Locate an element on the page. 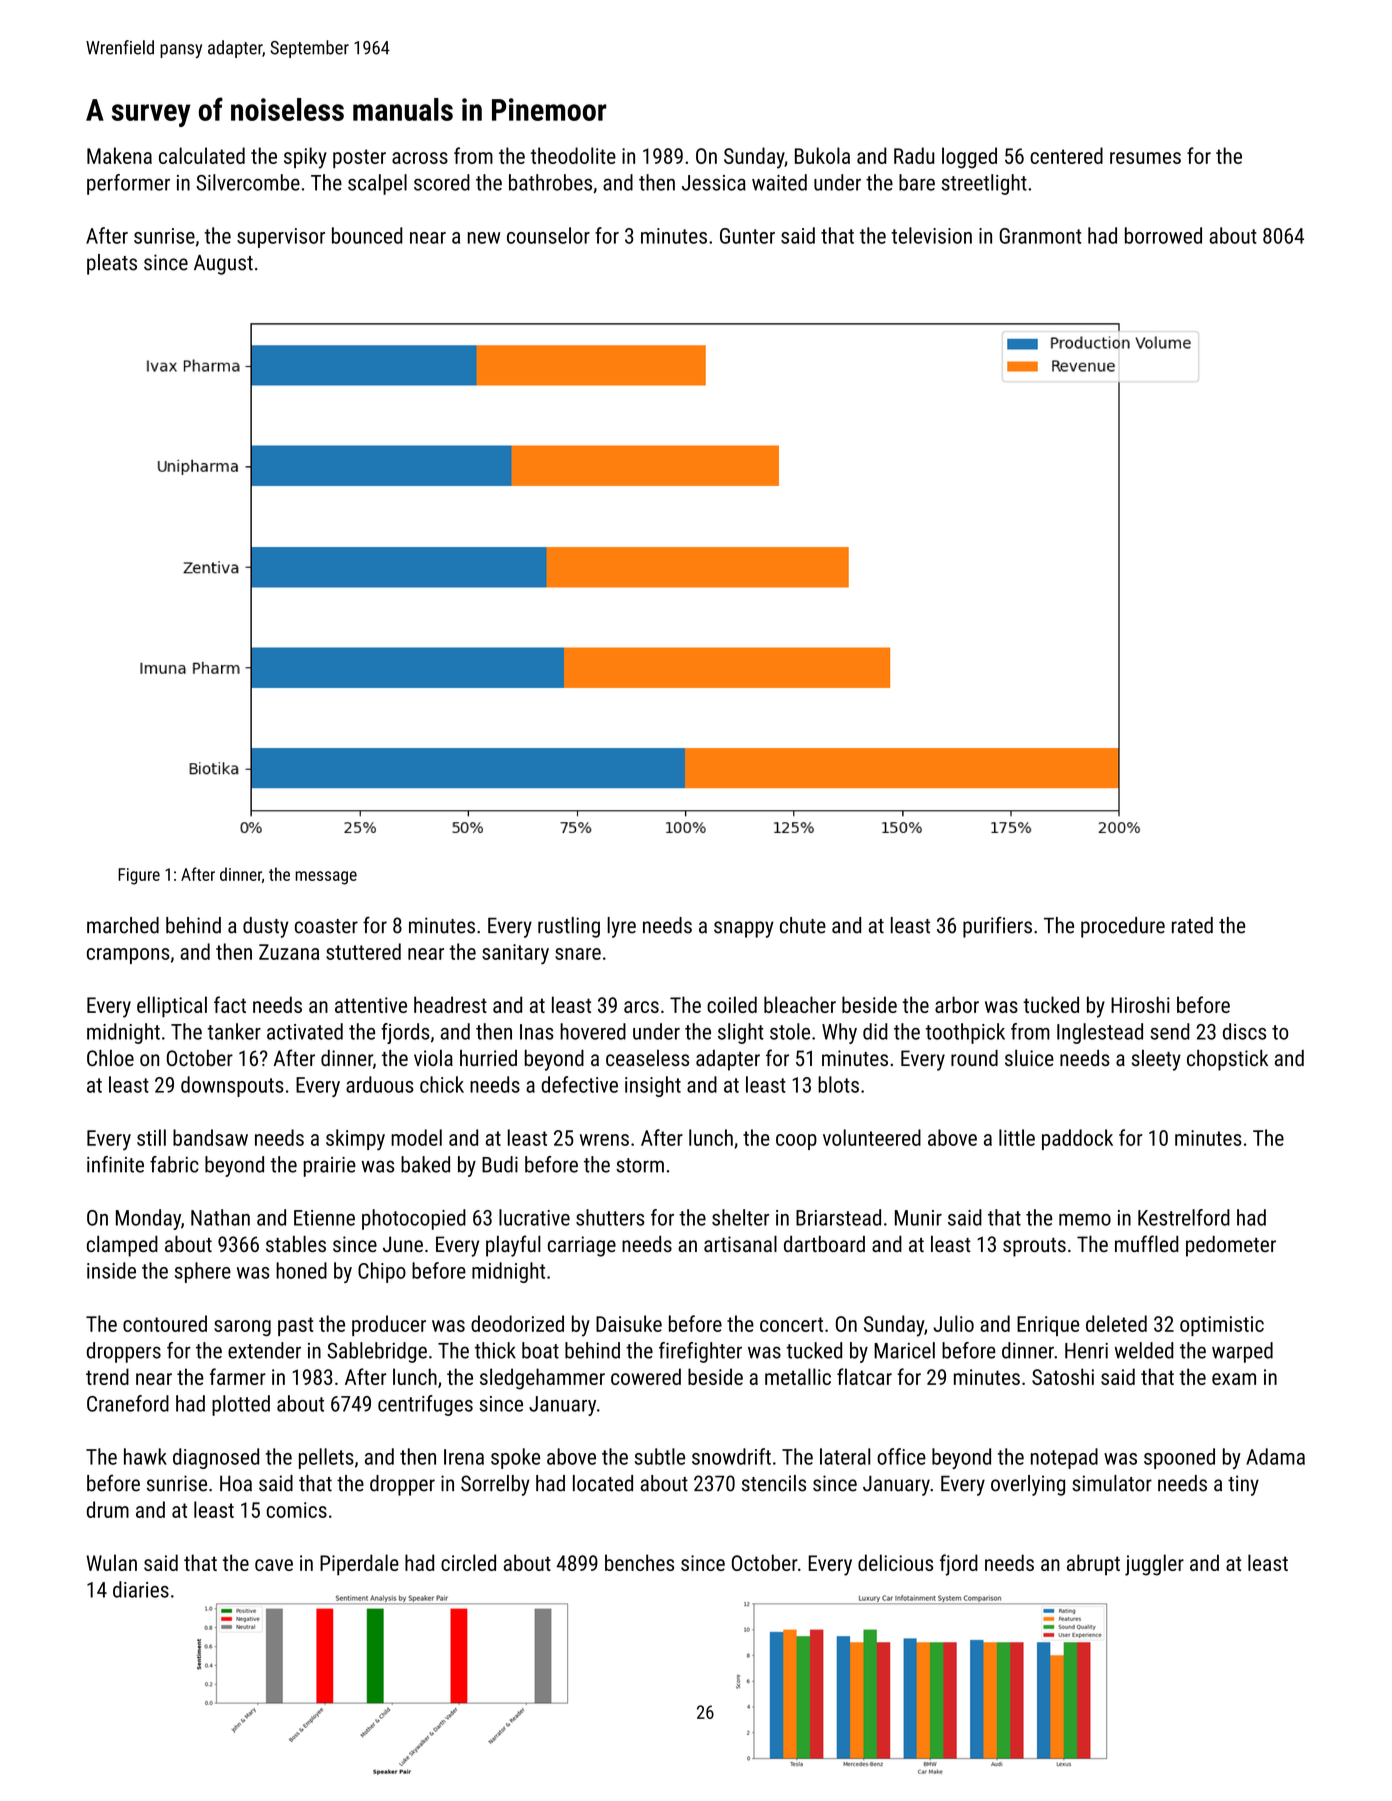 The height and width of the image is (1801, 1392). pedometer is located at coordinates (1231, 1246).
